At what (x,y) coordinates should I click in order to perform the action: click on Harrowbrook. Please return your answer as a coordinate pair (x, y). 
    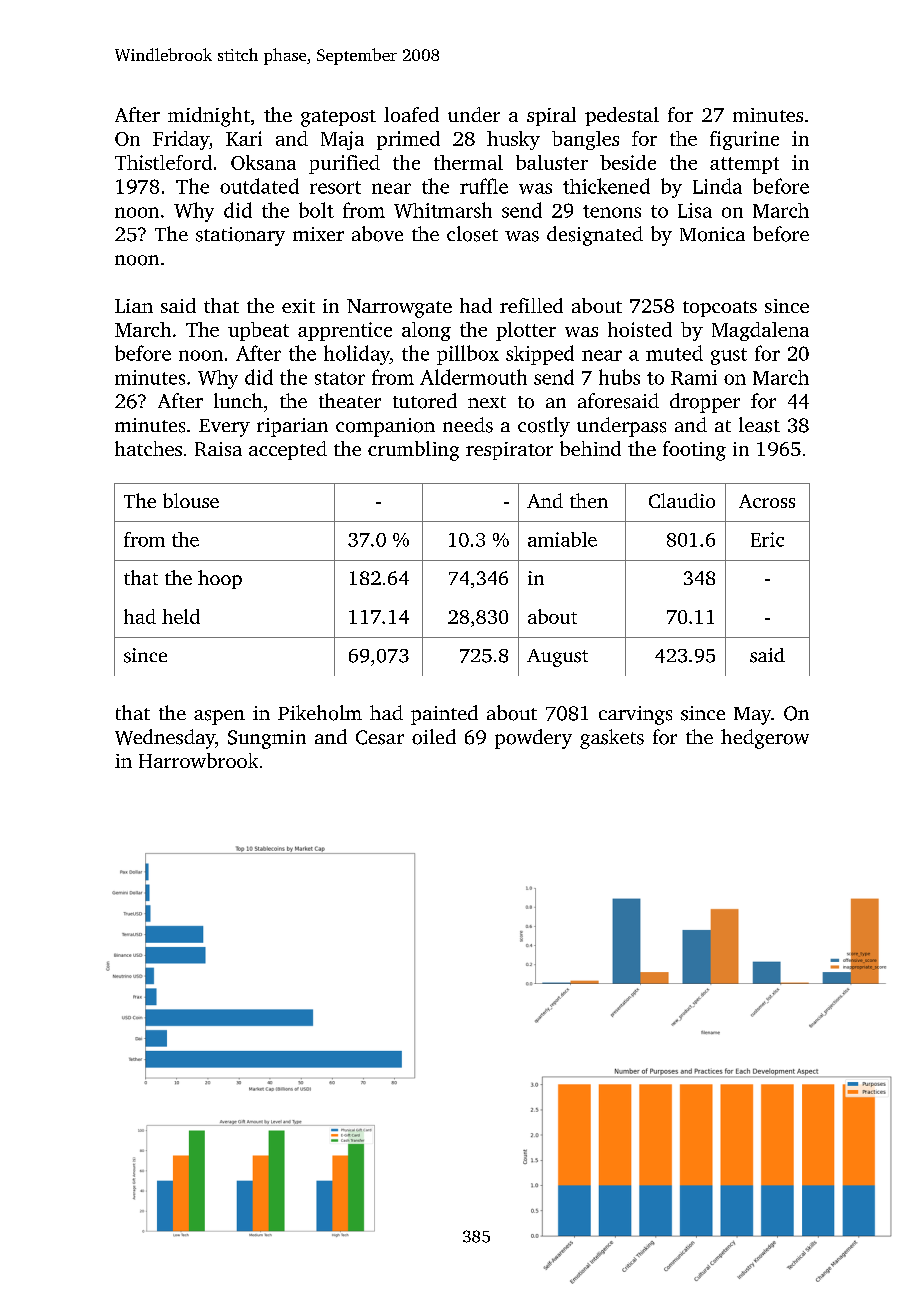
    Looking at the image, I should click on (198, 760).
